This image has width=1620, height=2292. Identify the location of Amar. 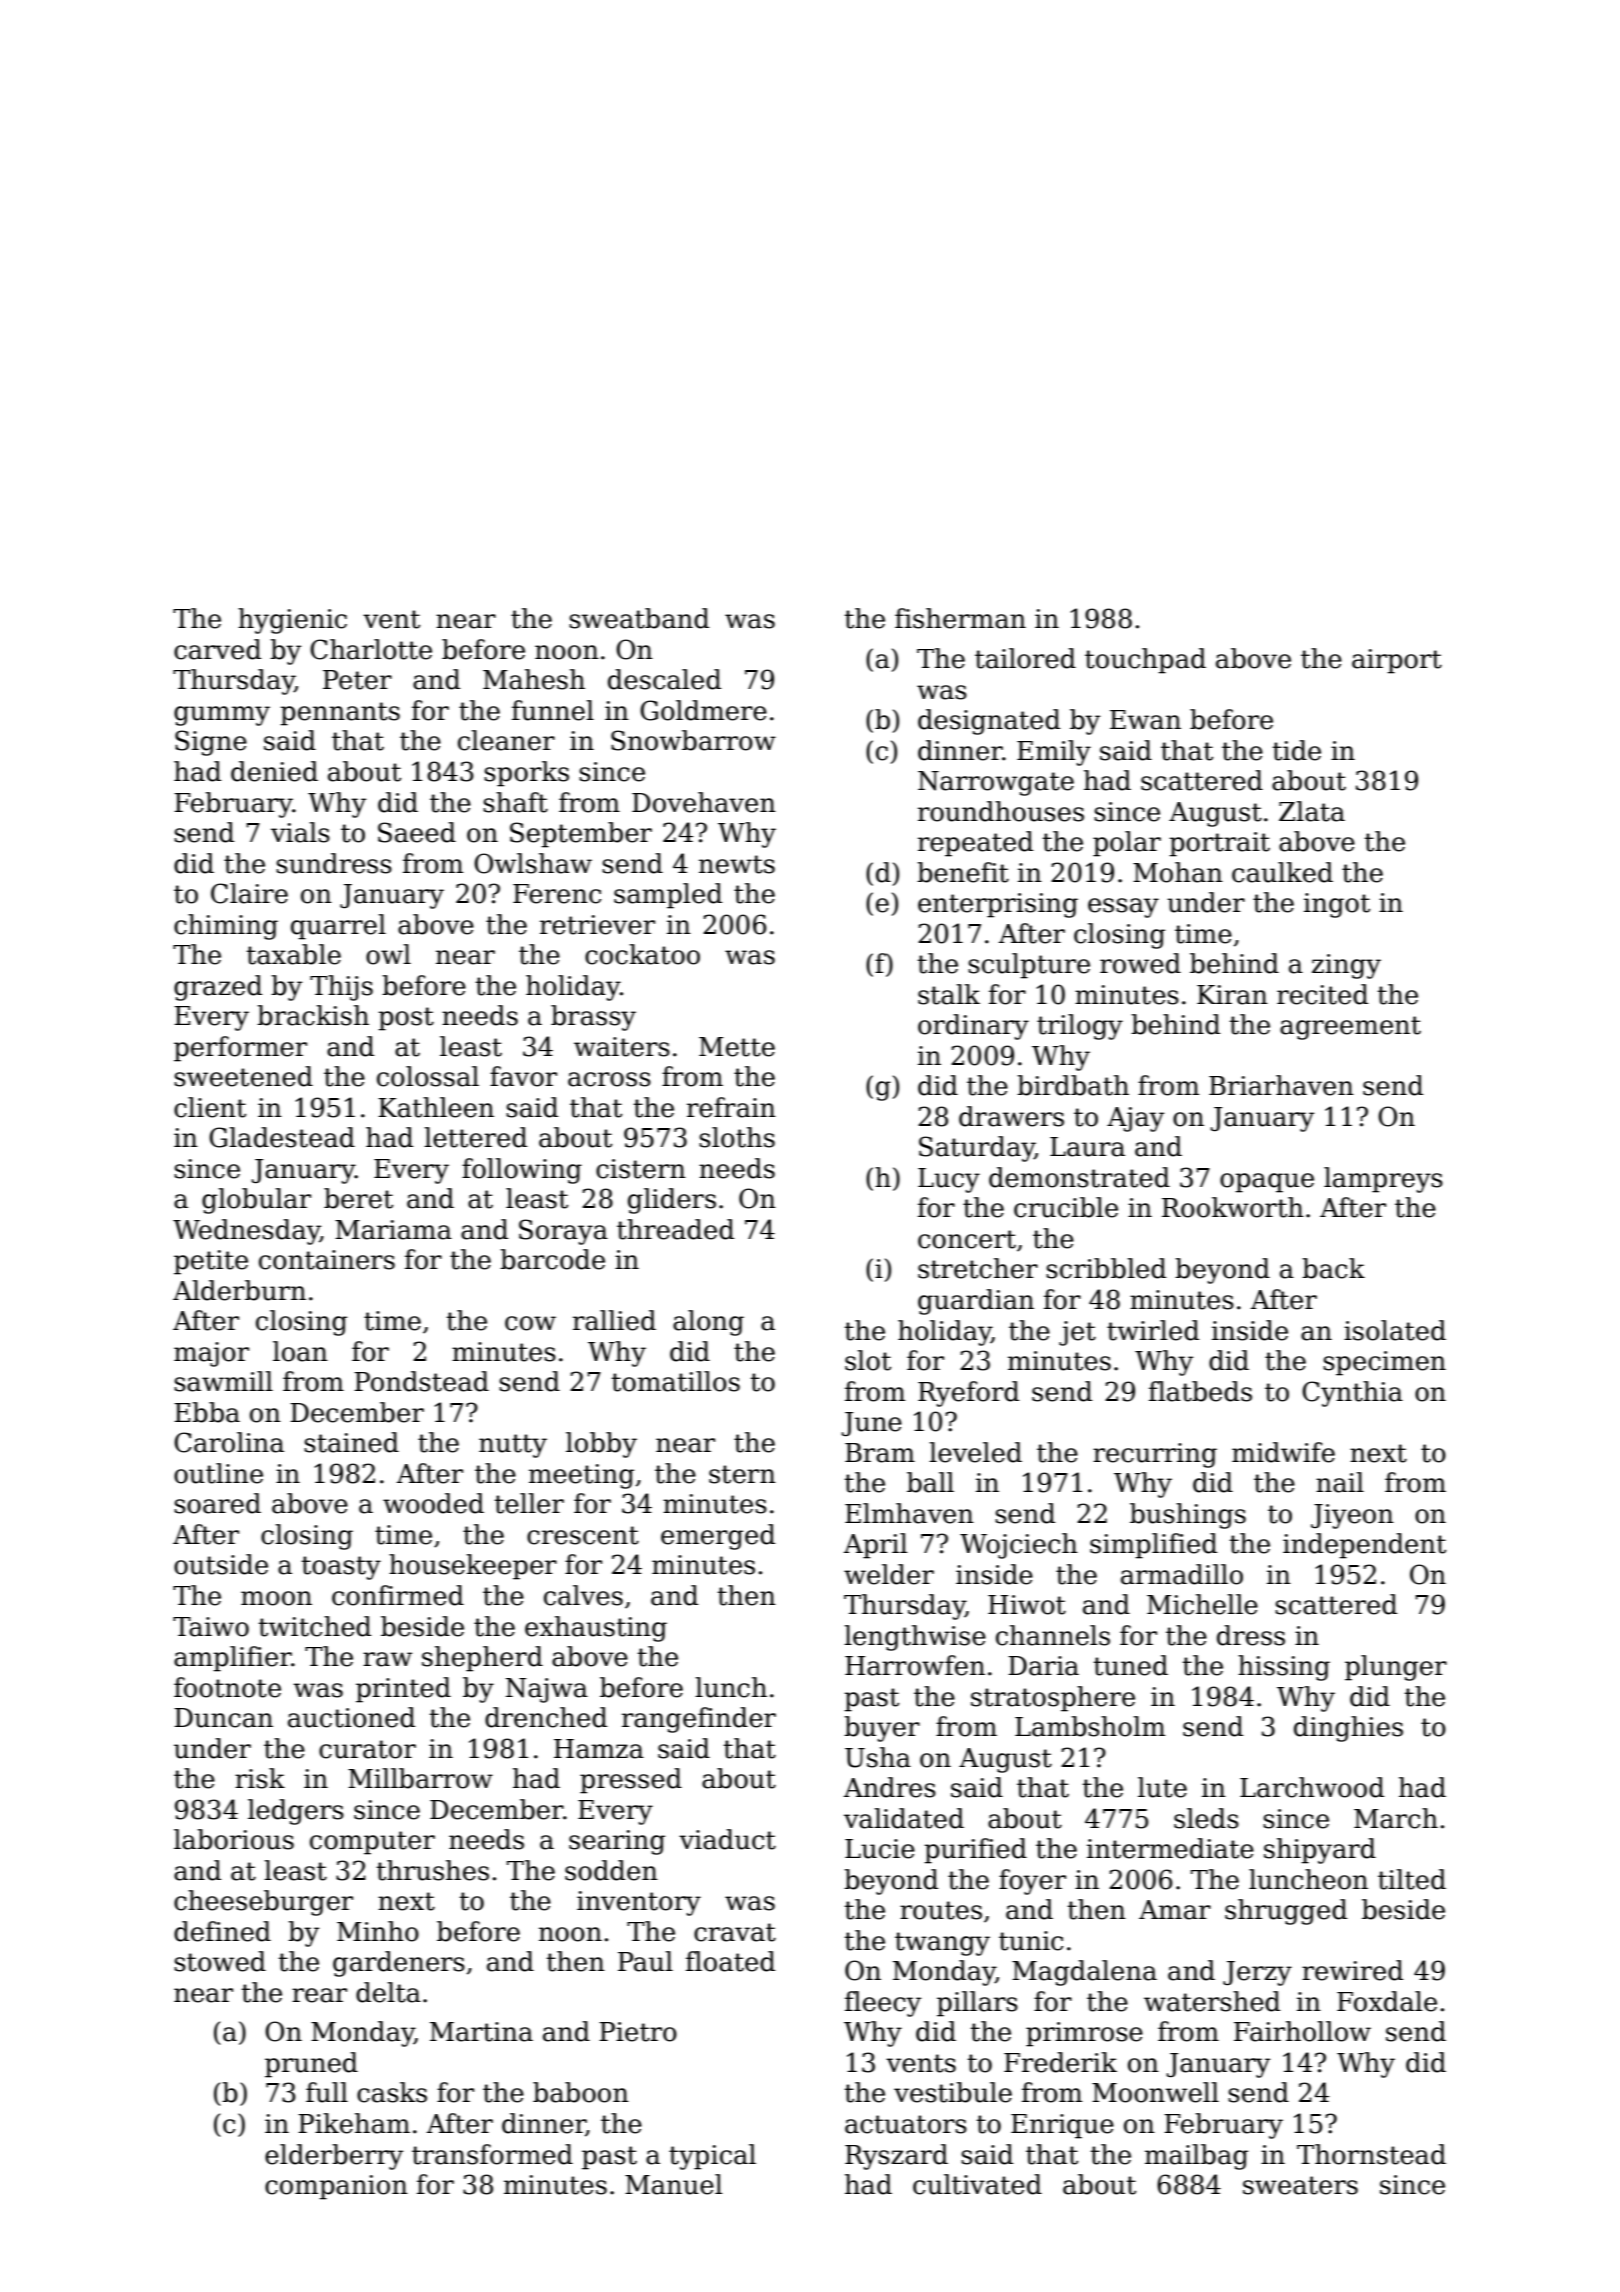
(1175, 1910).
